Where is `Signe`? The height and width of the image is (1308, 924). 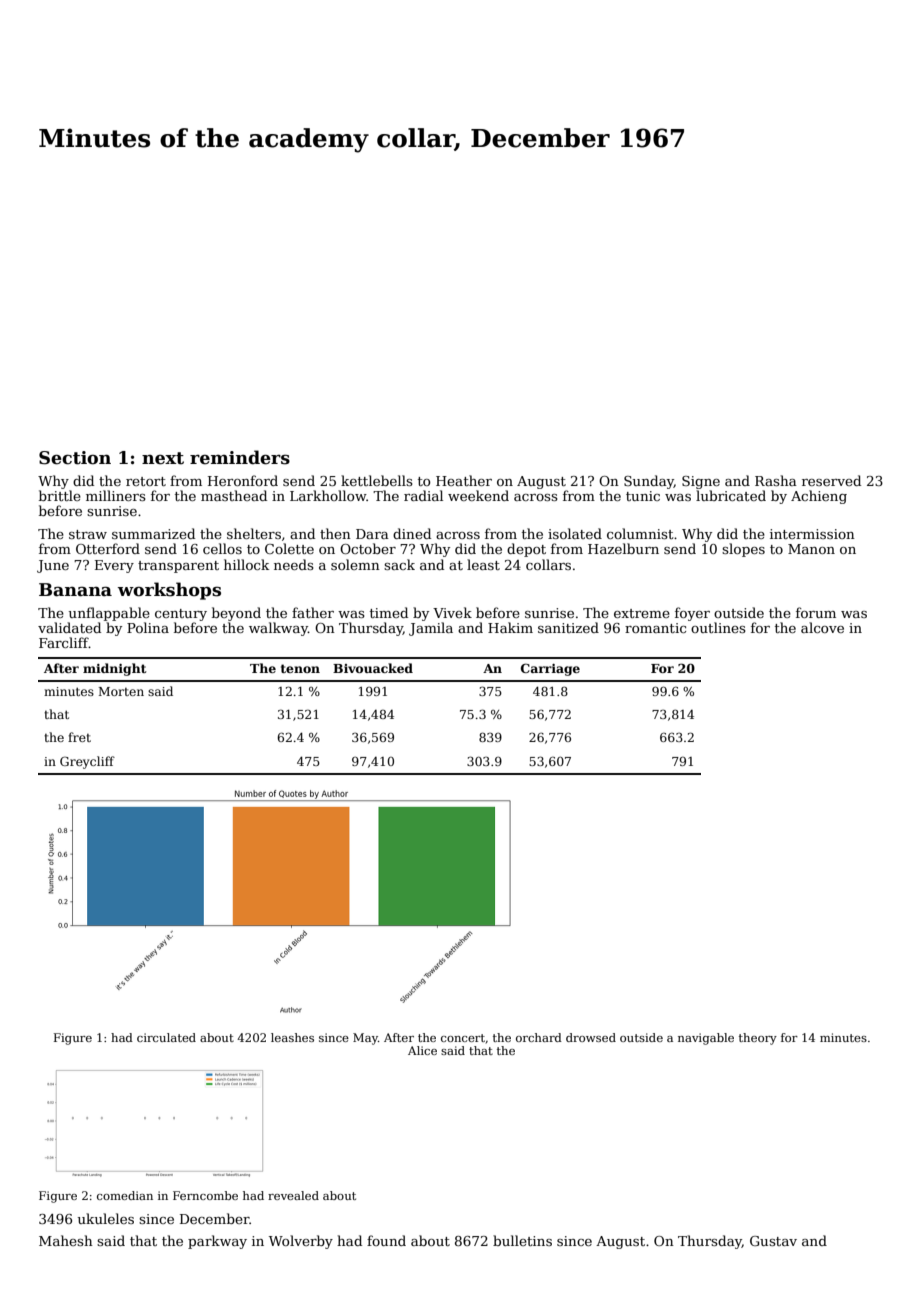
Signe is located at coordinates (701, 482).
